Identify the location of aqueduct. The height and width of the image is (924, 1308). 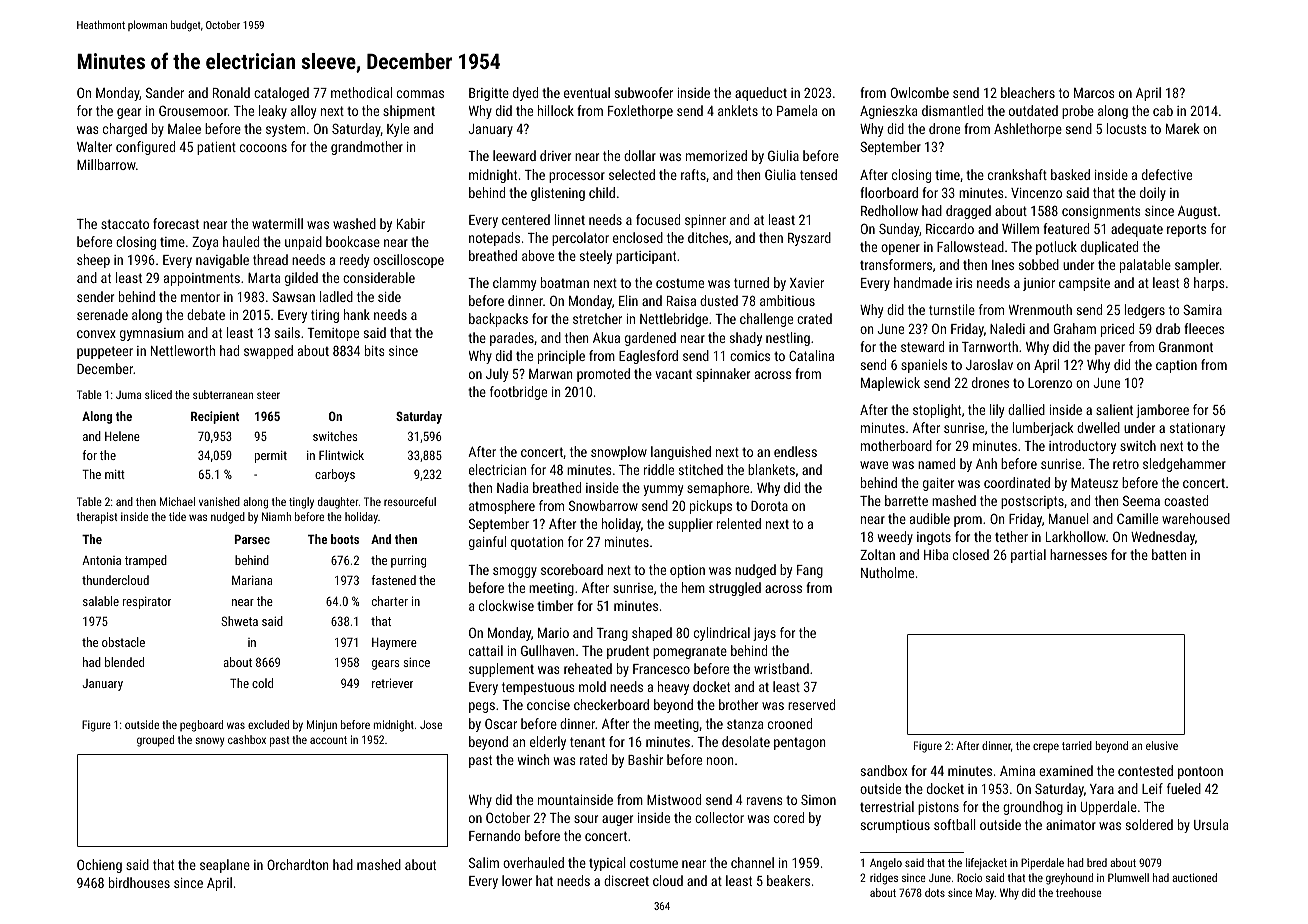
(761, 94).
